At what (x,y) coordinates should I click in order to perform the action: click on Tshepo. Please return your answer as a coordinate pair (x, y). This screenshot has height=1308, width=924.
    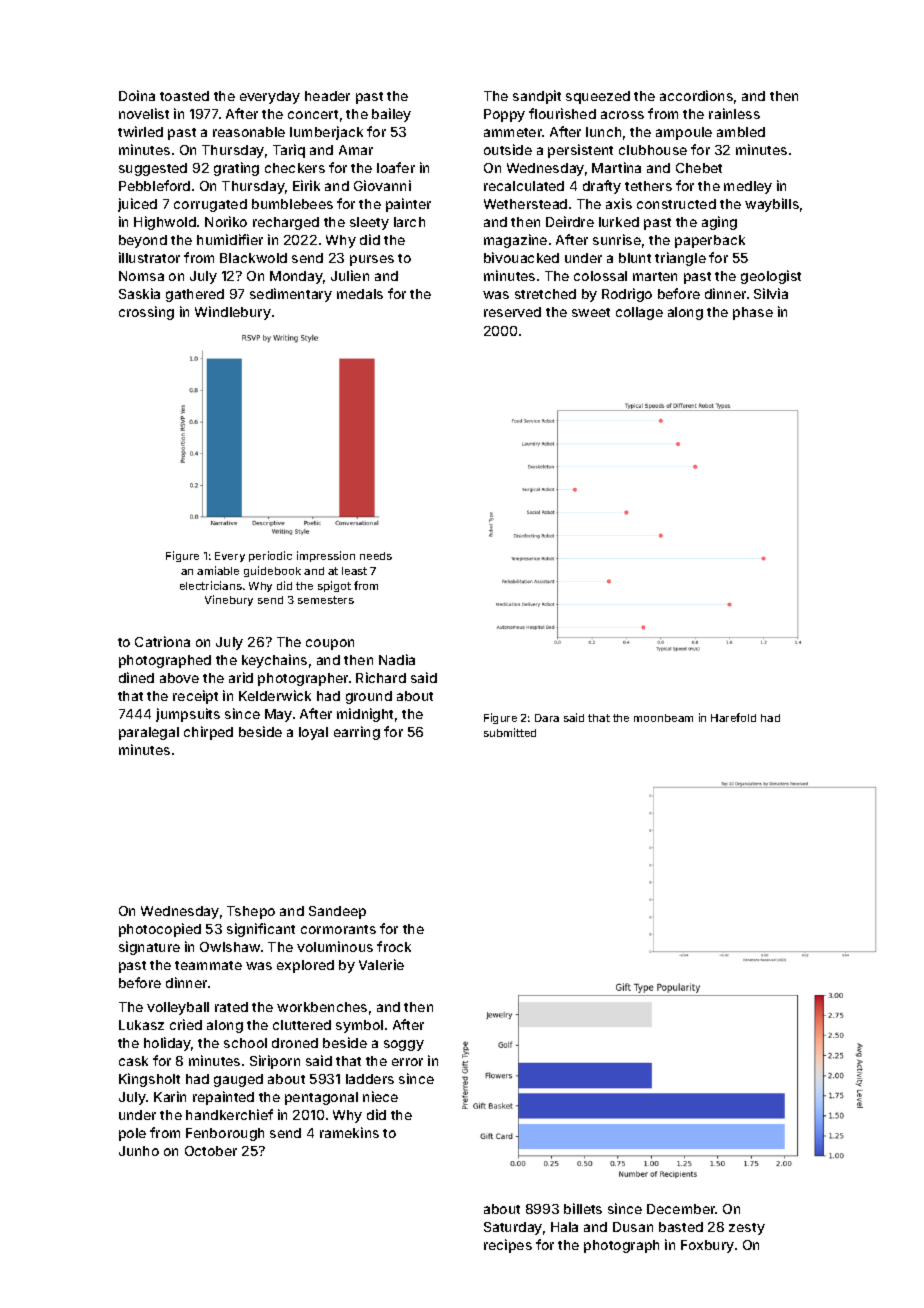
    Looking at the image, I should click on (251, 912).
